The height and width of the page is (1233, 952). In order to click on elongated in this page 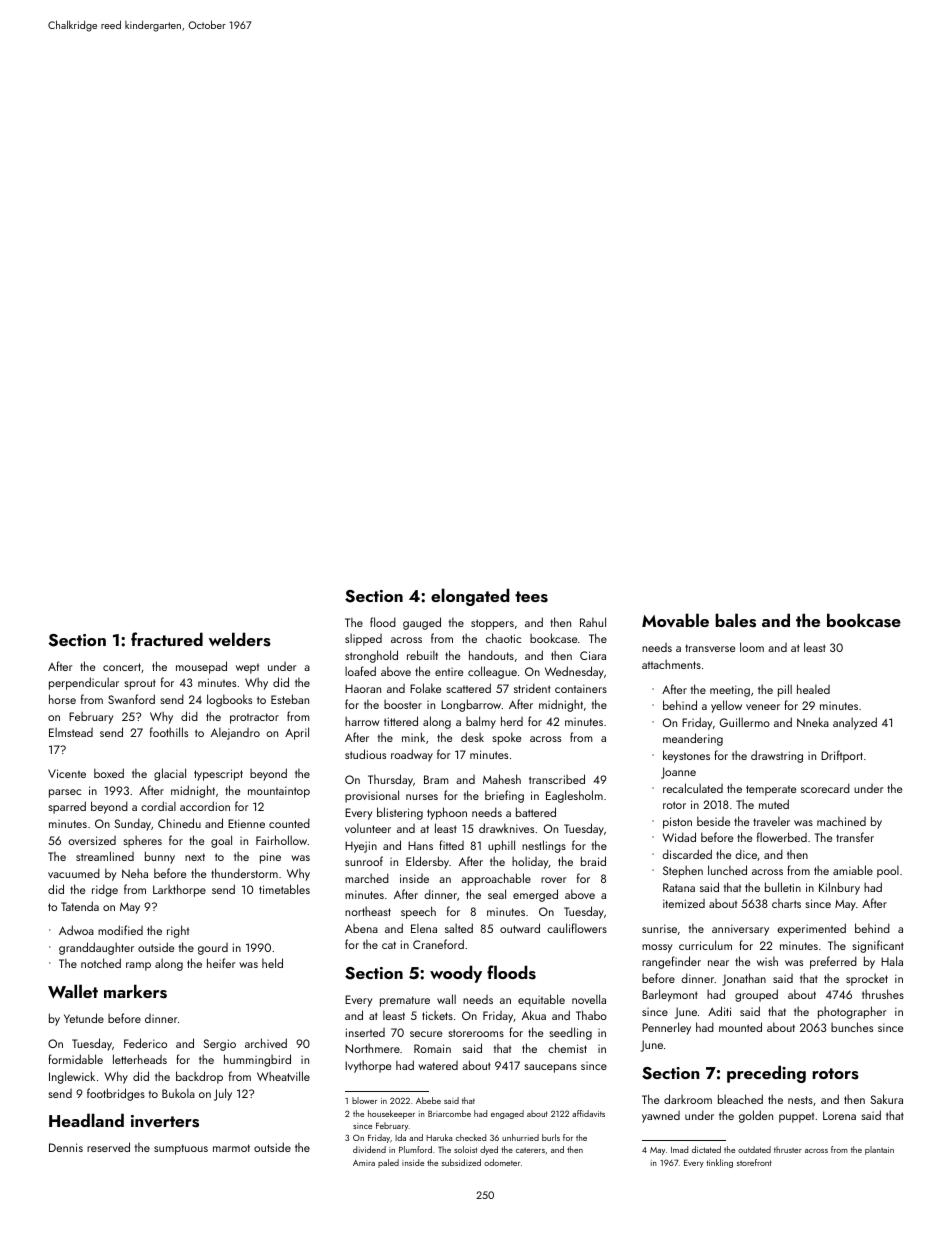, I will do `click(470, 597)`.
